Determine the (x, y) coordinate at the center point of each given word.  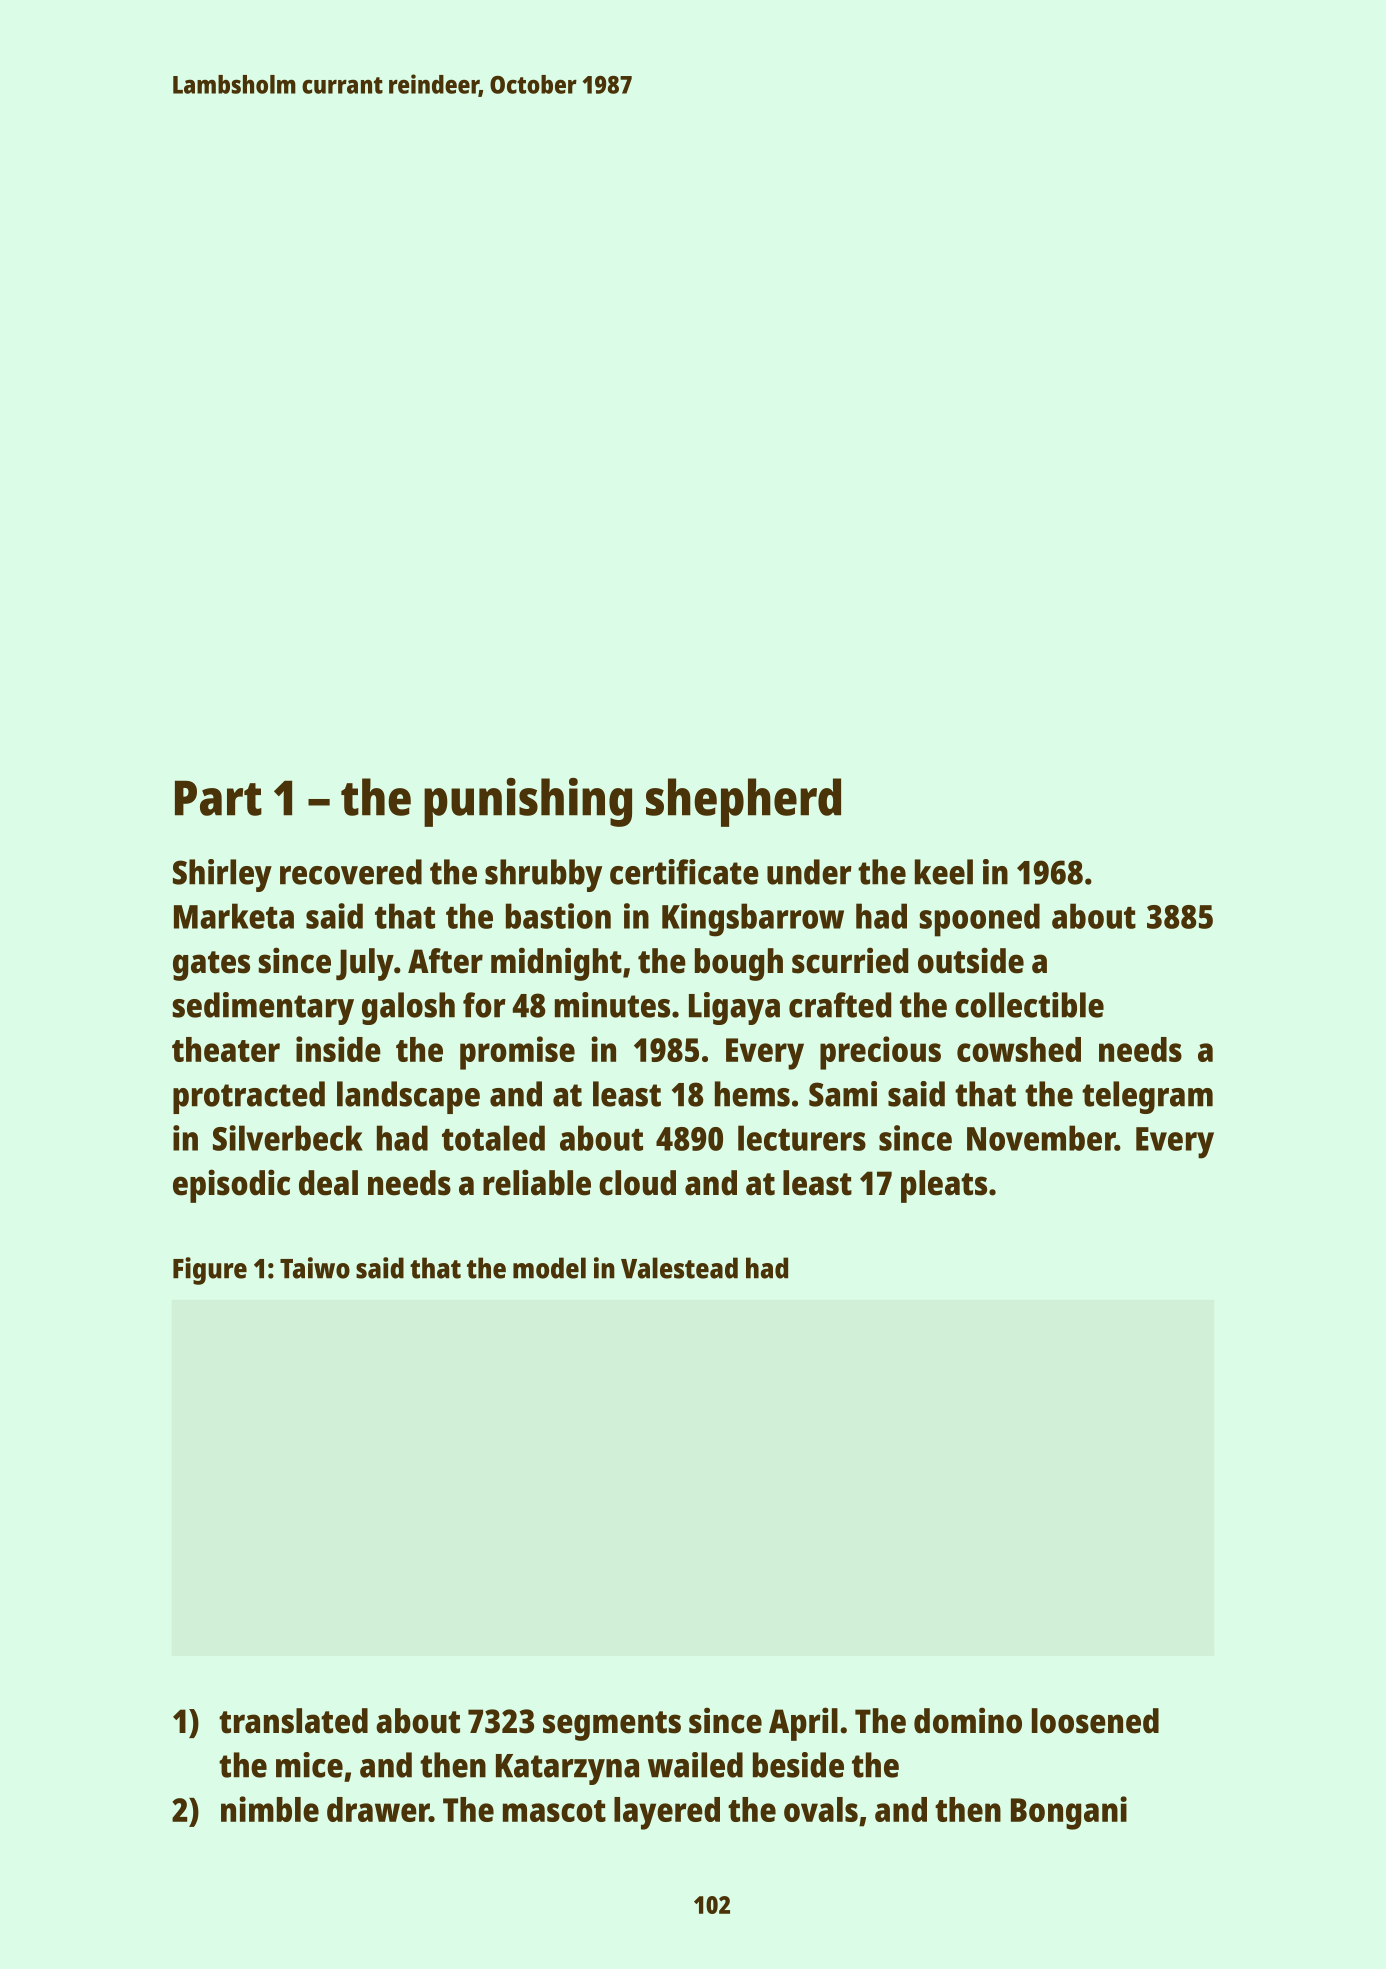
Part (218, 798)
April (803, 1724)
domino (968, 1720)
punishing (528, 802)
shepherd (743, 802)
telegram (1147, 1097)
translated (293, 1721)
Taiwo (315, 1268)
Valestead (679, 1268)
